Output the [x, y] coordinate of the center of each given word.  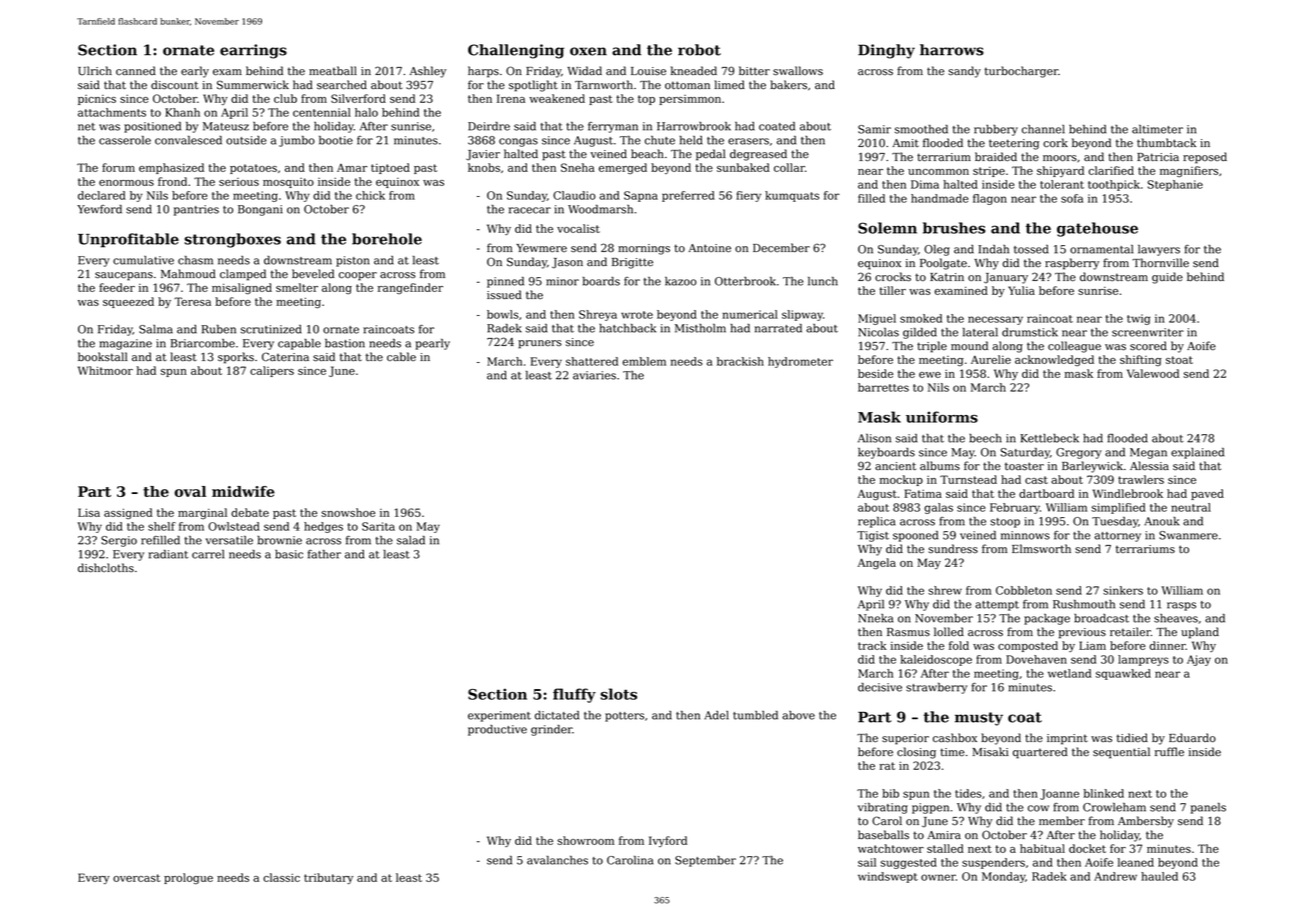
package [1047, 619]
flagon [990, 199]
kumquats [792, 196]
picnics [97, 100]
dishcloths [106, 568]
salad [411, 540]
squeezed [128, 302]
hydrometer [800, 362]
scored [1148, 346]
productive [497, 730]
